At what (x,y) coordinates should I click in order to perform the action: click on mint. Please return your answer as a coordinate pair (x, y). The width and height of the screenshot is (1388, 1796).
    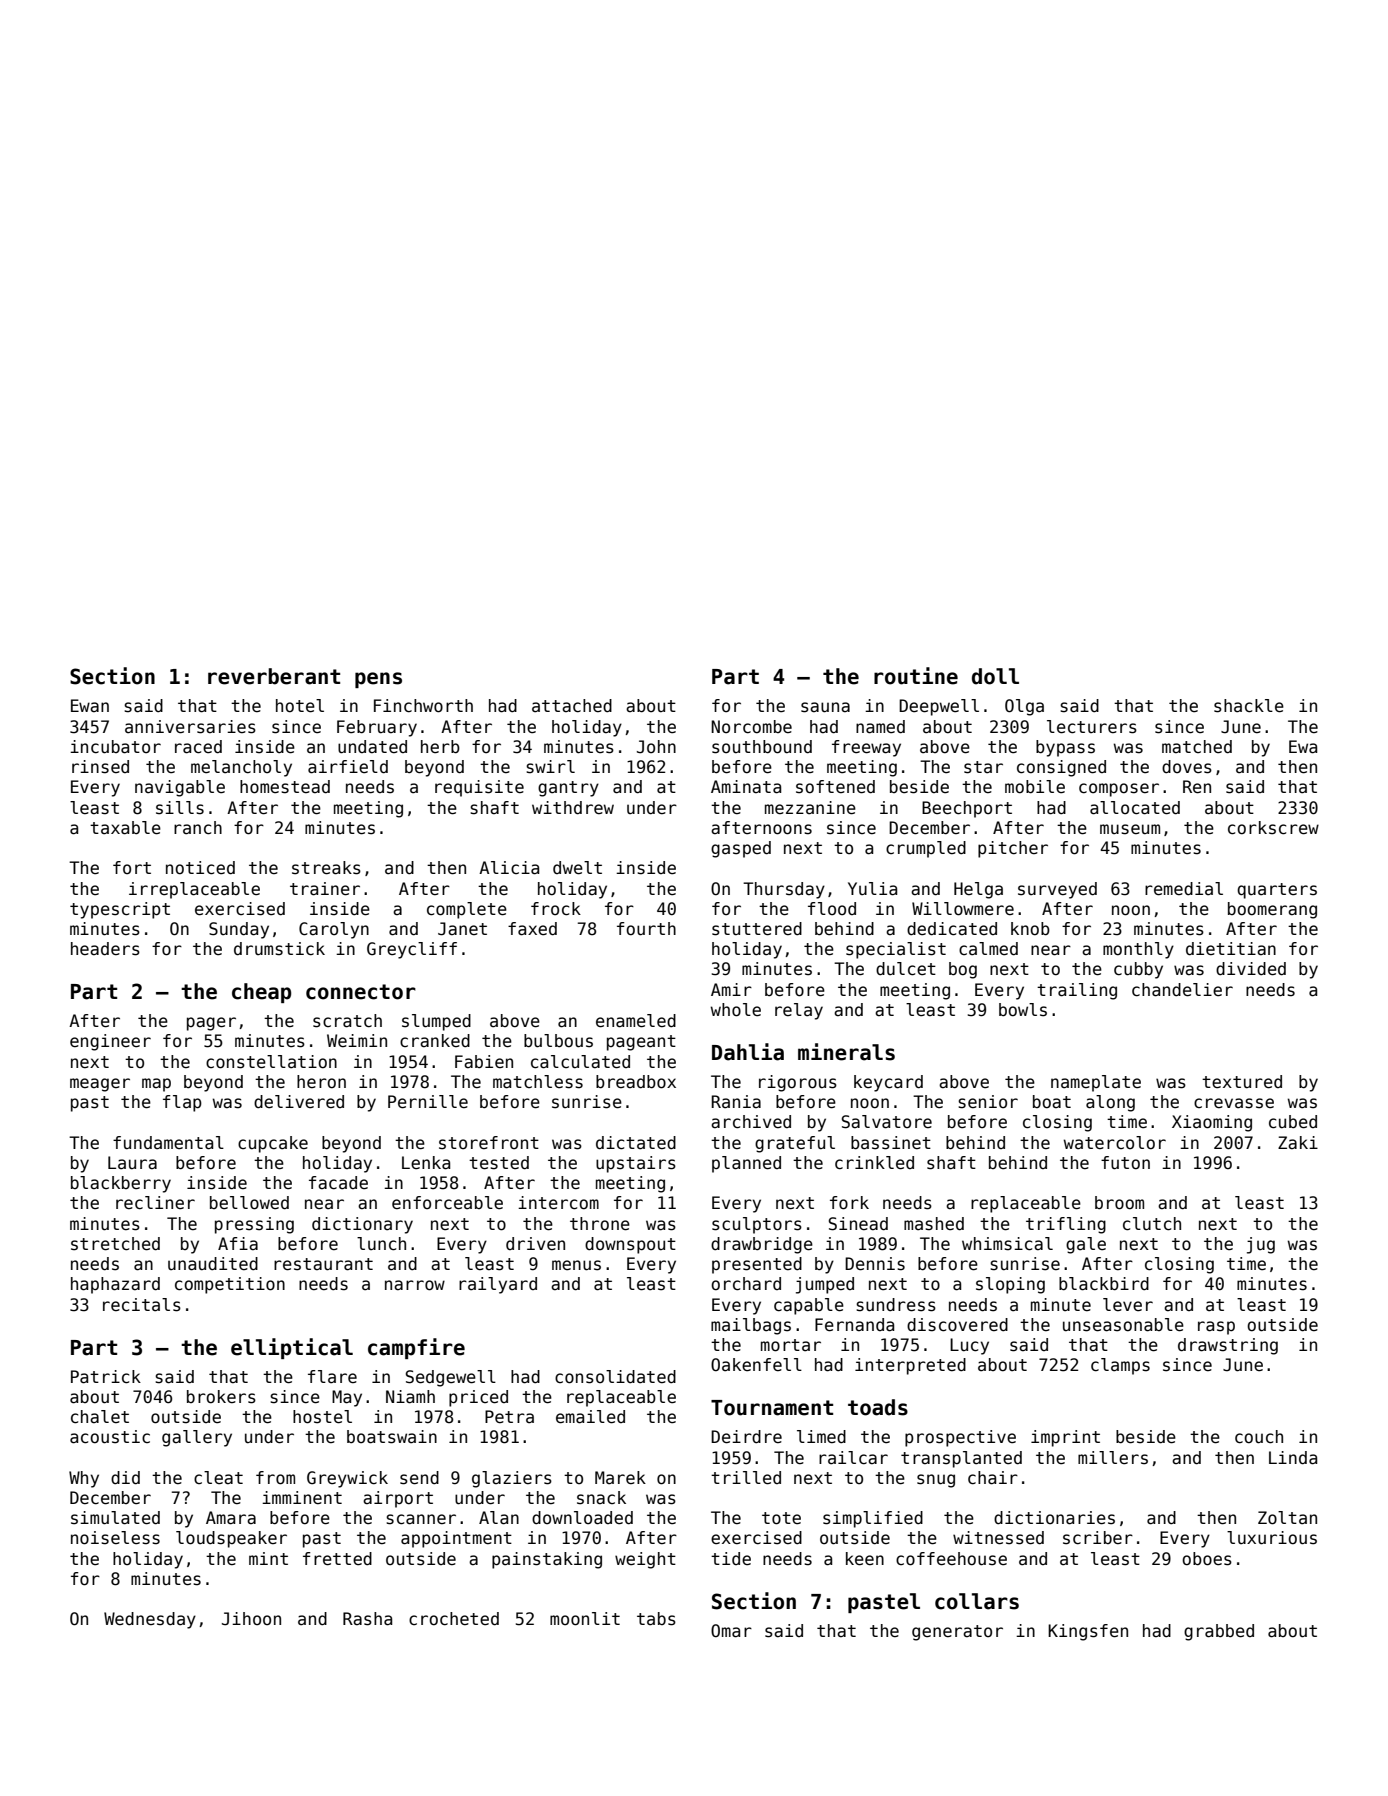
    Looking at the image, I should click on (268, 1558).
